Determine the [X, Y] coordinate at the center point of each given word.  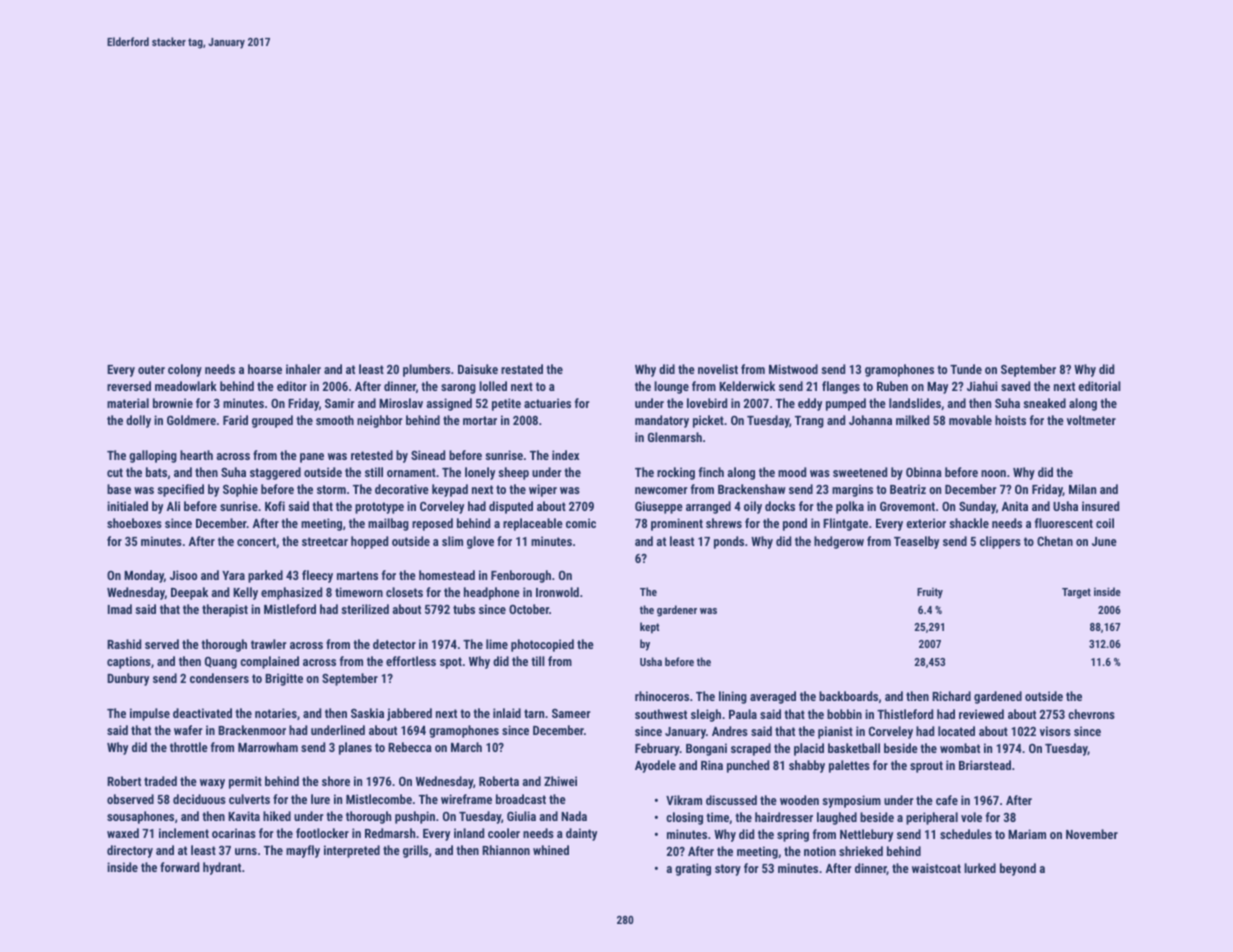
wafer [188, 730]
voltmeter [1091, 420]
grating [693, 869]
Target [1076, 593]
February [657, 749]
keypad [450, 490]
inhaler [303, 369]
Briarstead [985, 765]
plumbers [426, 370]
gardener [677, 611]
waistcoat [936, 868]
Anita [1015, 506]
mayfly [303, 851]
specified [180, 490]
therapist [225, 610]
